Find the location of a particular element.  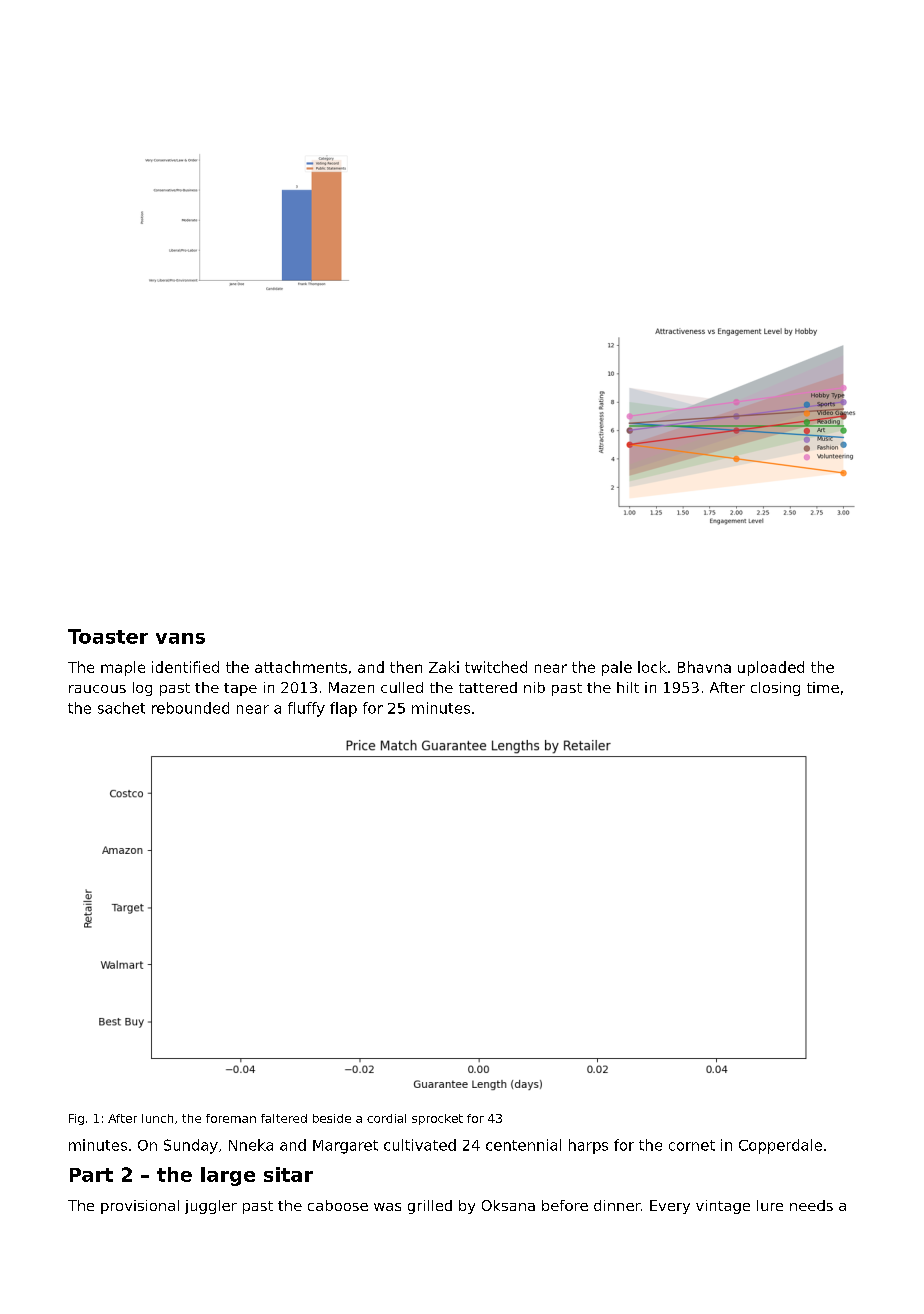

hilt is located at coordinates (628, 687).
